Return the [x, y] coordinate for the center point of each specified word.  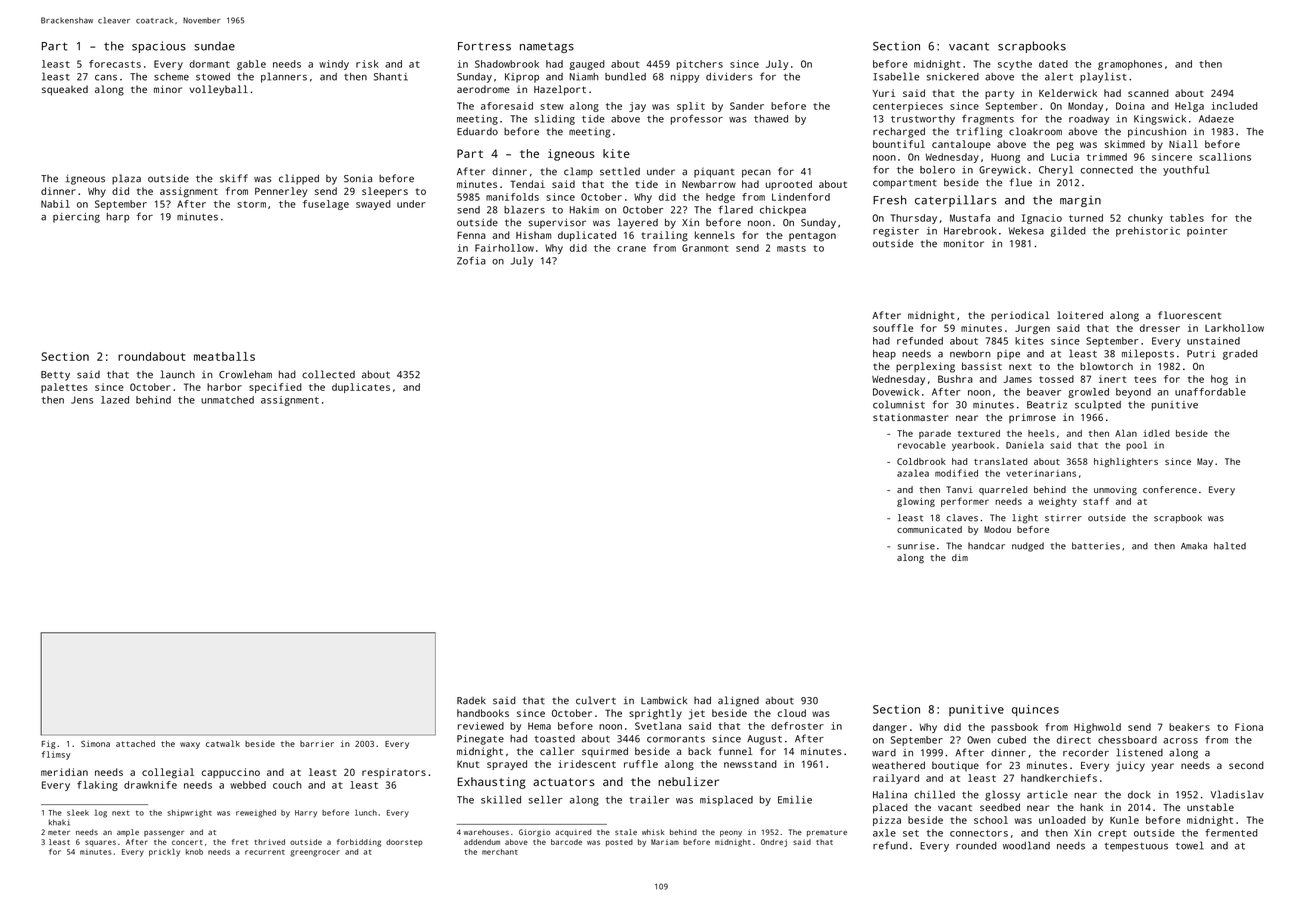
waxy [190, 745]
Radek [471, 700]
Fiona [1249, 727]
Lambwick [664, 700]
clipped [299, 179]
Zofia [471, 260]
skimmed [1125, 144]
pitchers [700, 65]
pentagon [812, 237]
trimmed [1107, 157]
